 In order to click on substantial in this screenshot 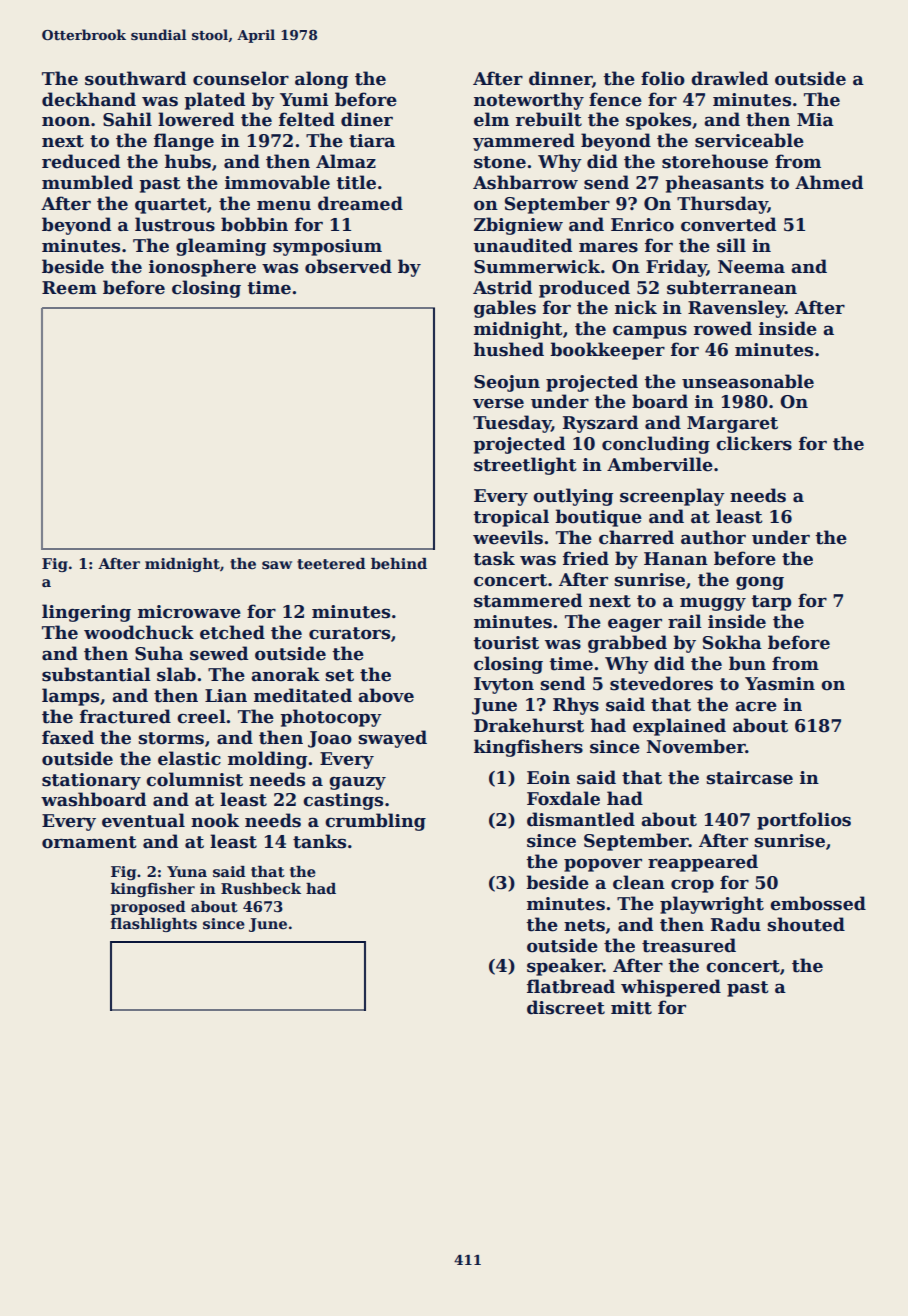, I will do `click(96, 674)`.
